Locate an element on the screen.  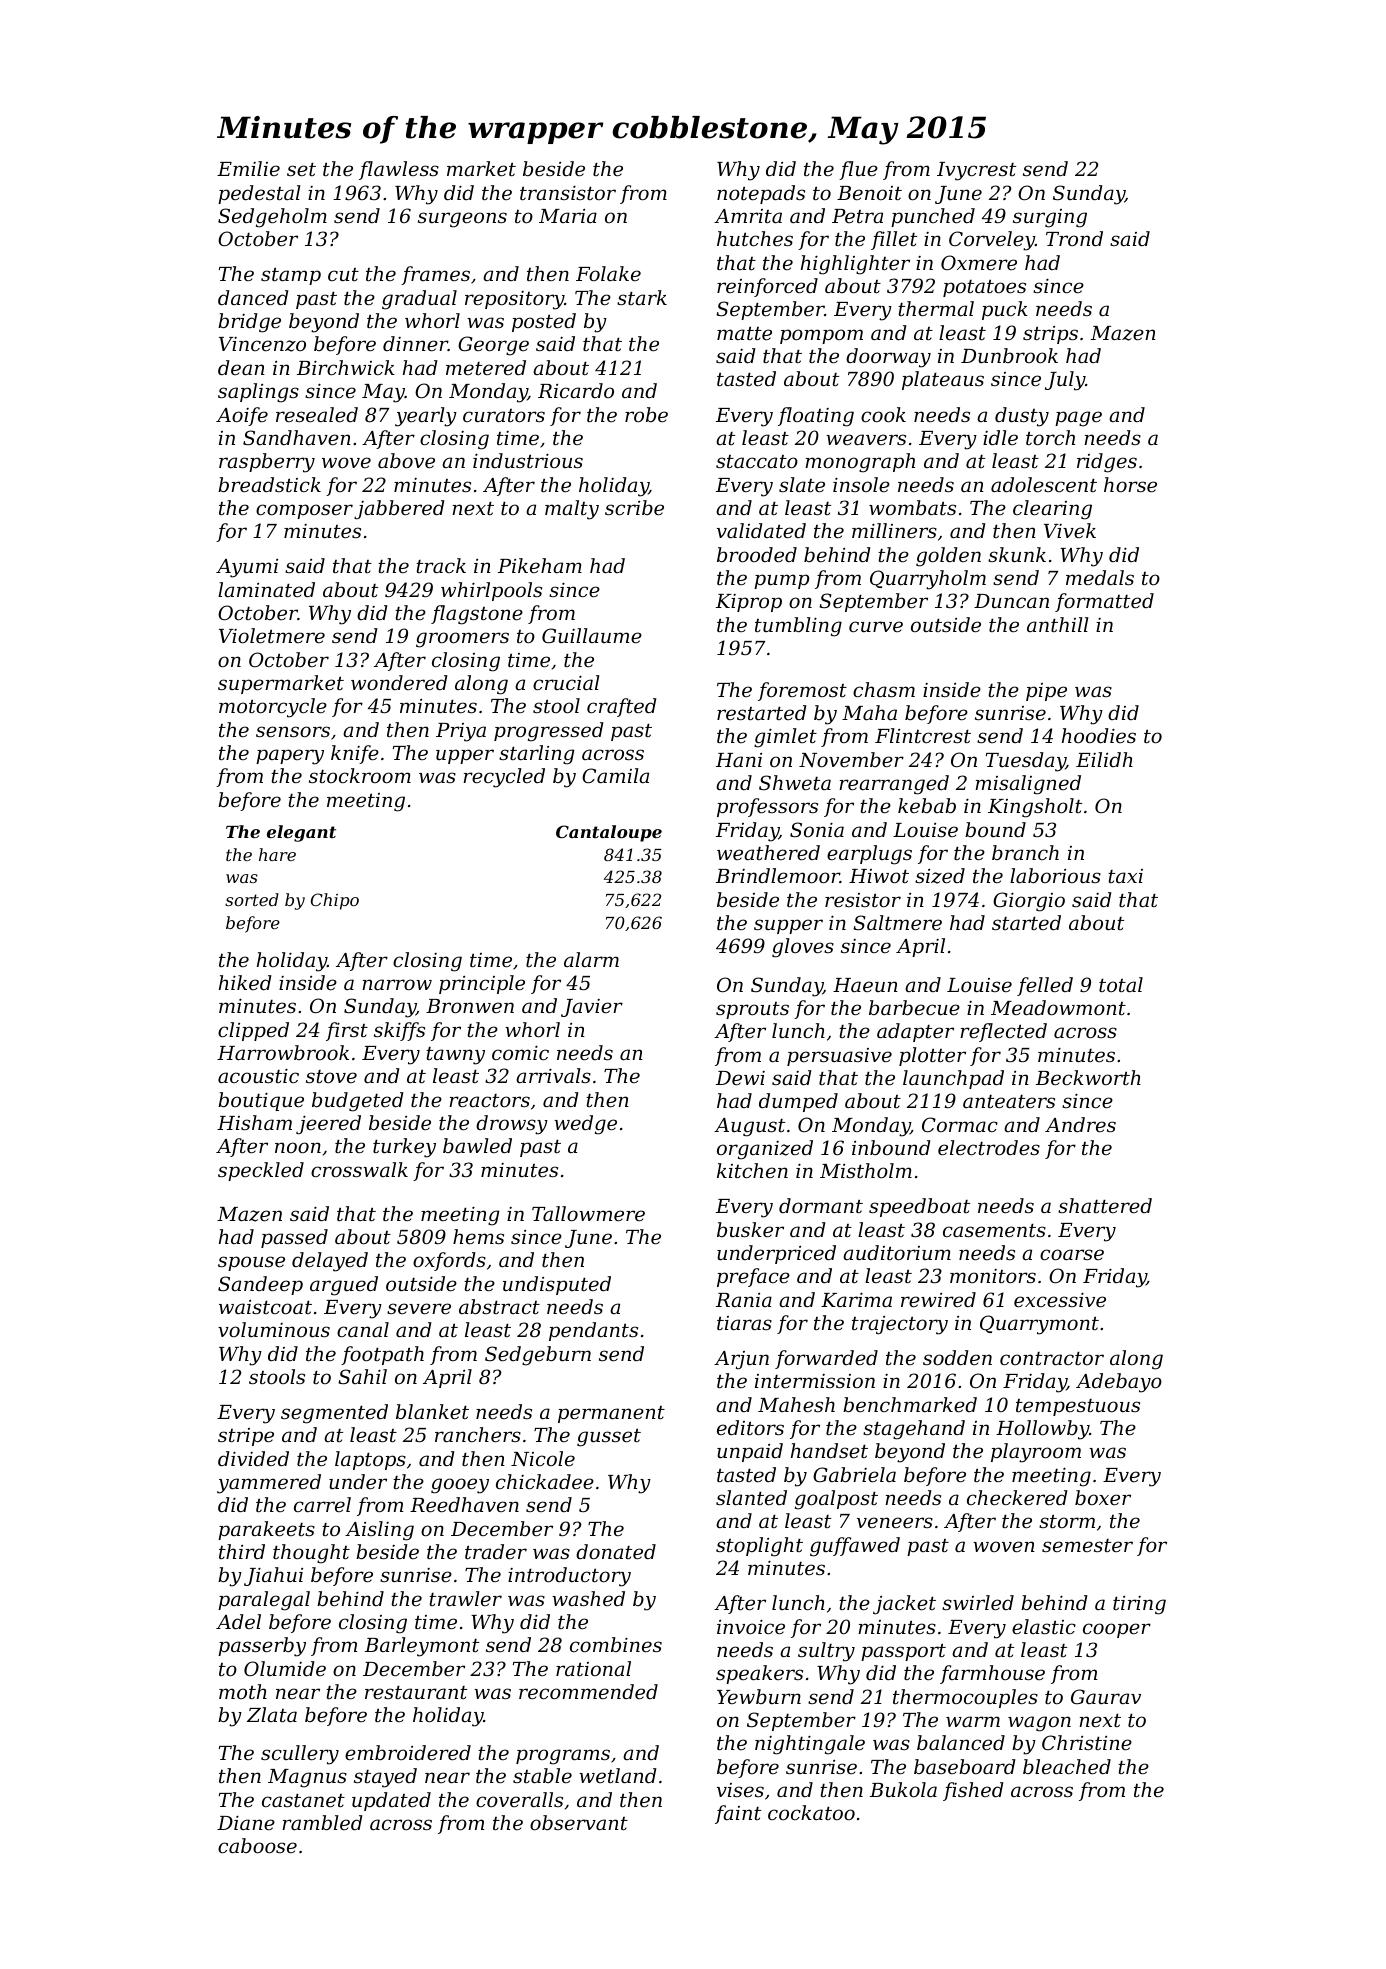
flue is located at coordinates (858, 170).
